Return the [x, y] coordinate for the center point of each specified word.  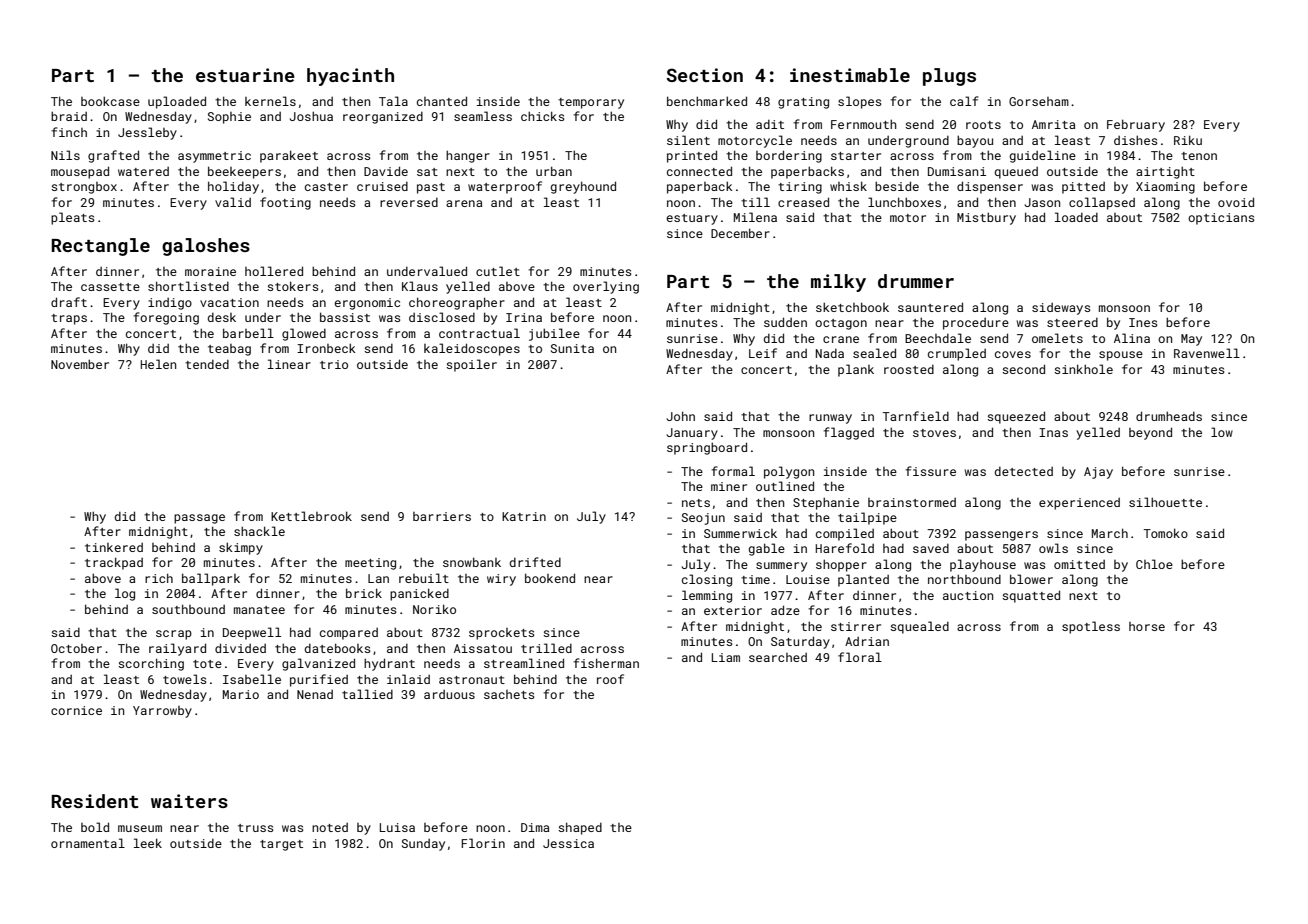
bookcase [110, 101]
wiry [501, 580]
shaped [580, 828]
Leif [763, 353]
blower [1031, 579]
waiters [189, 801]
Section [705, 75]
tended [207, 364]
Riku [1188, 140]
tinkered [114, 547]
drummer [916, 281]
